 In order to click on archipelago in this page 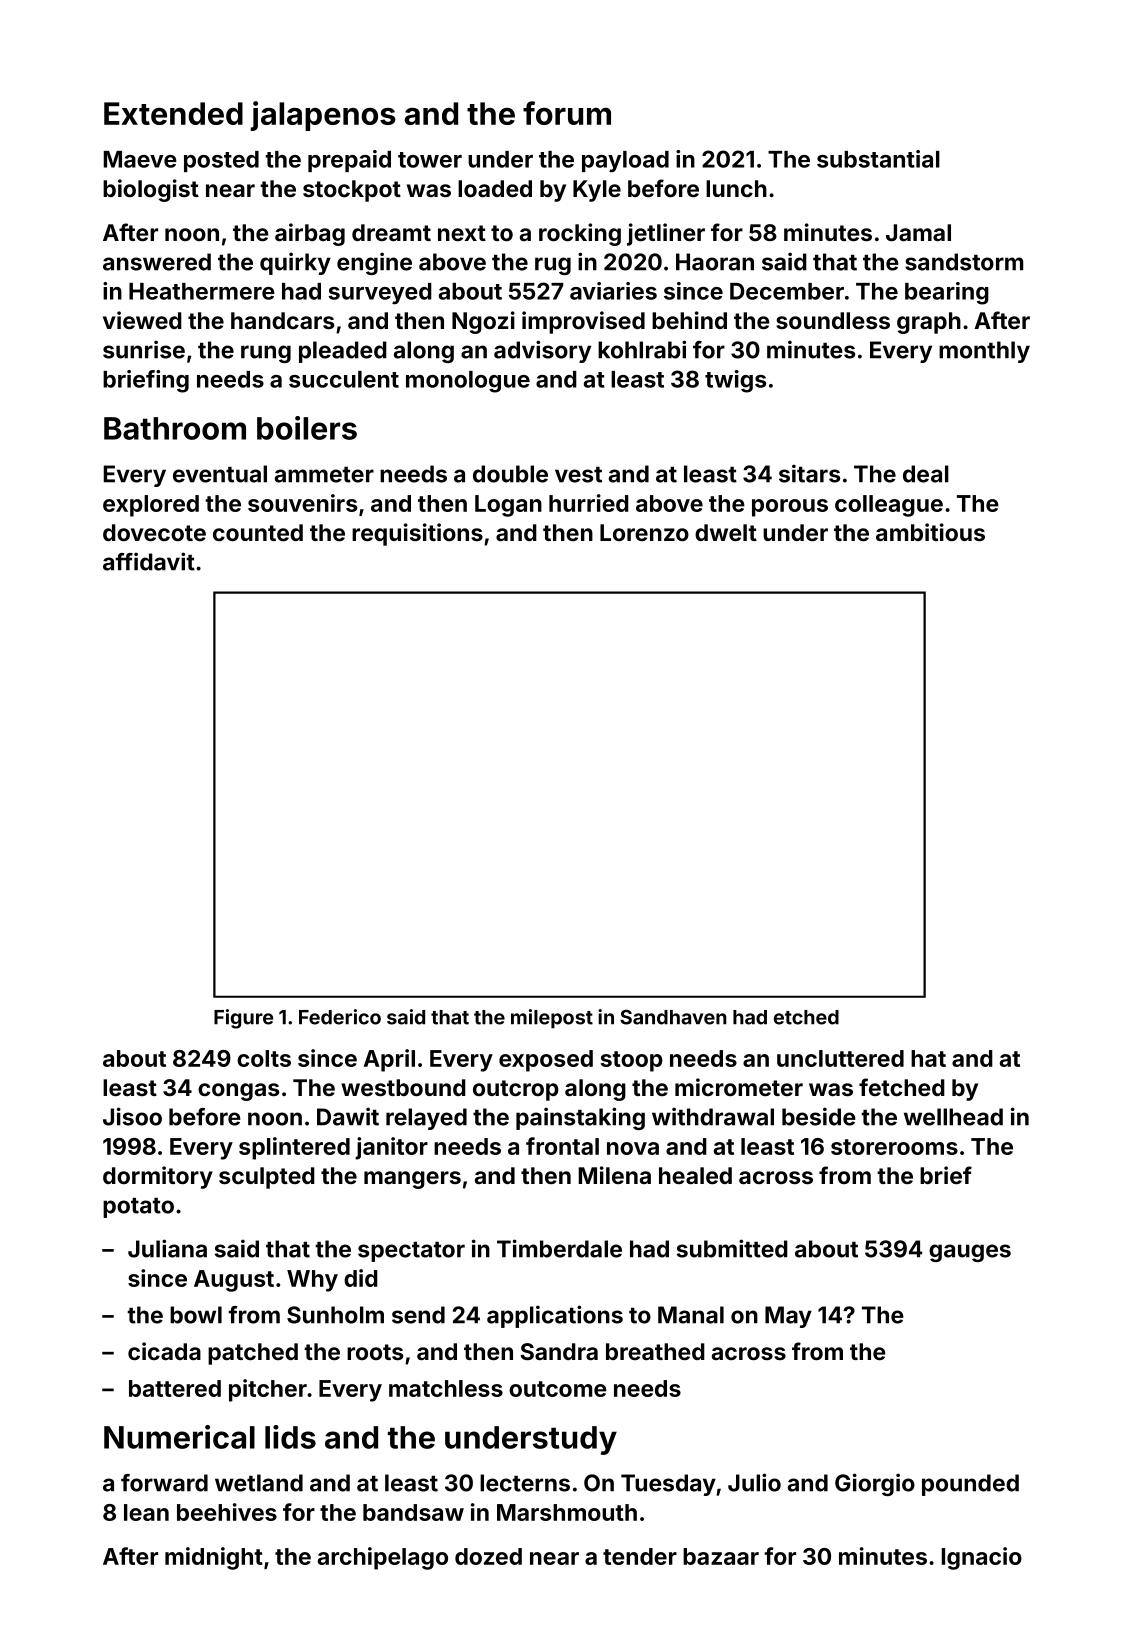, I will do `click(383, 1558)`.
